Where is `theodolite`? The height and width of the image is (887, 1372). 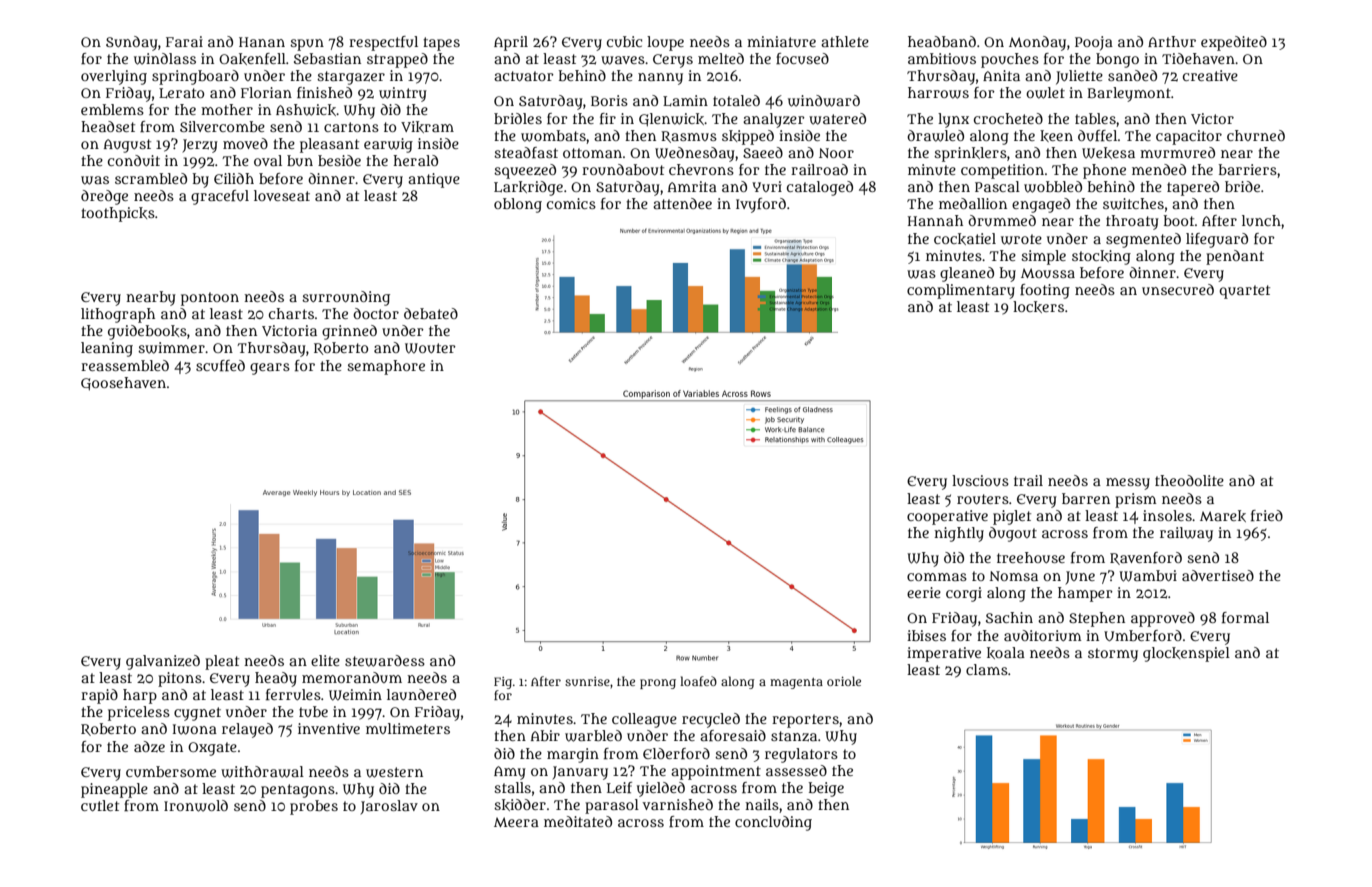
theodolite is located at coordinates (1189, 480).
